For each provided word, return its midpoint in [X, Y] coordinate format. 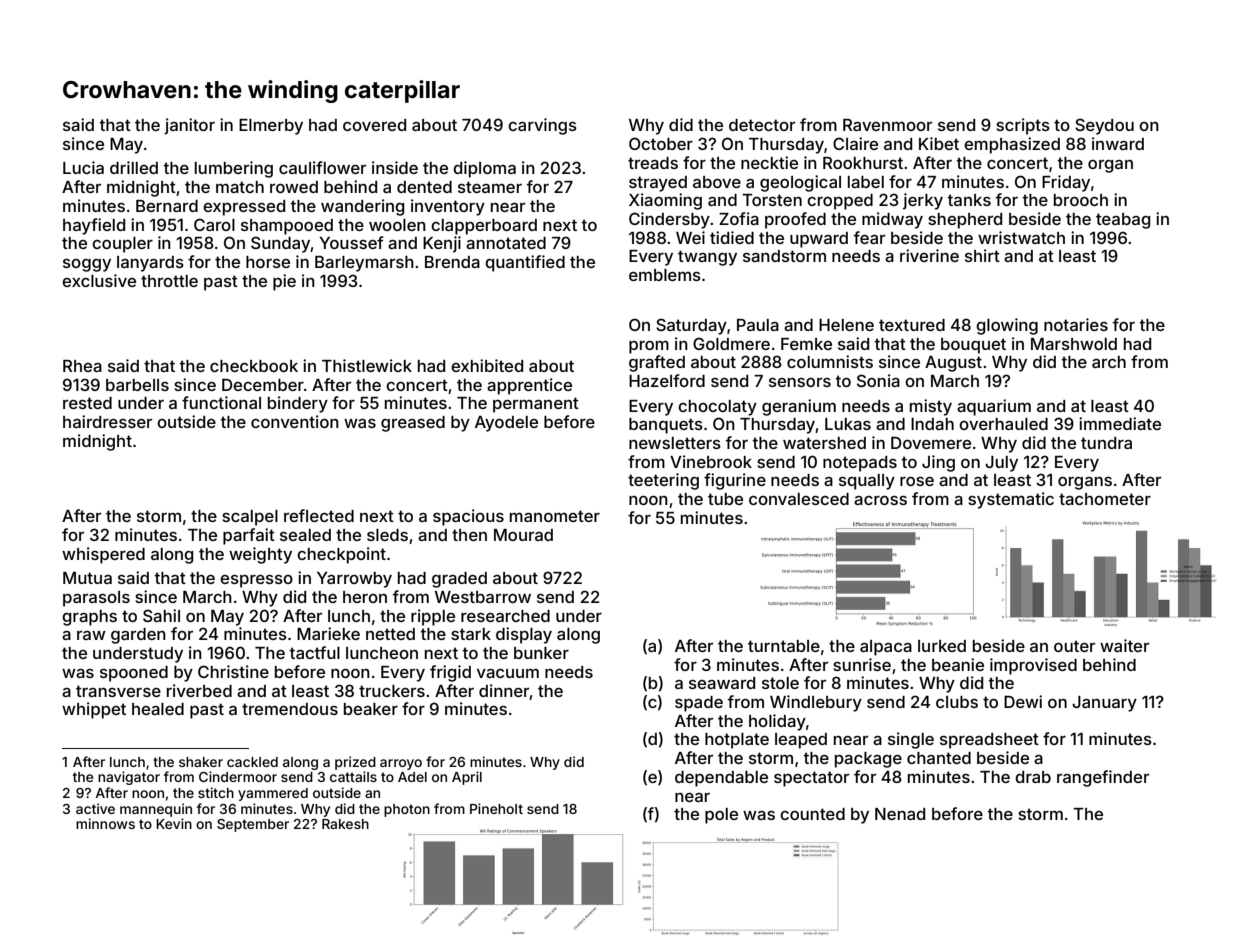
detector [762, 125]
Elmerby [271, 127]
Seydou [1104, 126]
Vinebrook [711, 461]
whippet [94, 710]
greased [413, 424]
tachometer [1105, 499]
